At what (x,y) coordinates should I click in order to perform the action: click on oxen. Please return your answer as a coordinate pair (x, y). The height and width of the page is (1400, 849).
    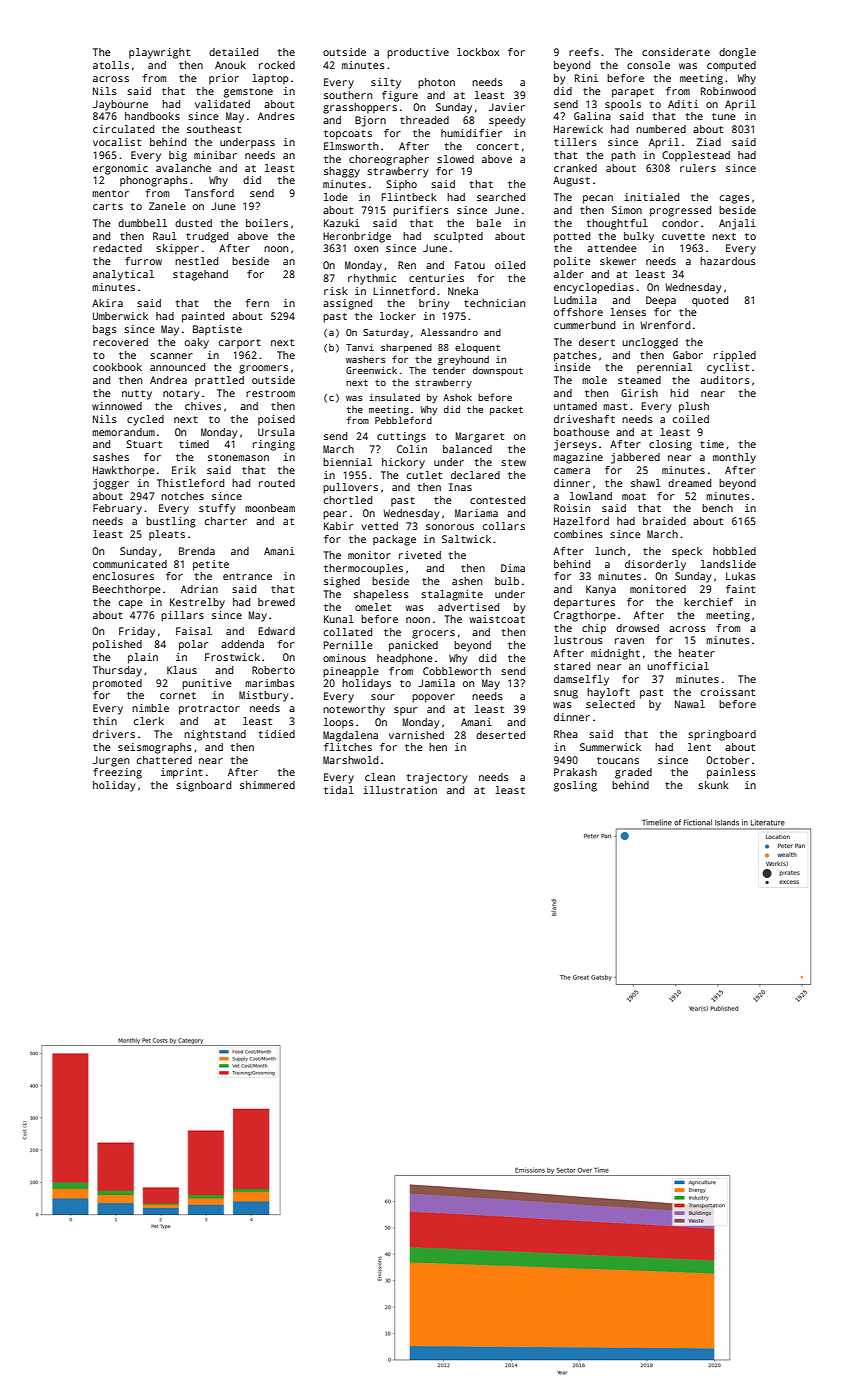
    Looking at the image, I should click on (366, 249).
